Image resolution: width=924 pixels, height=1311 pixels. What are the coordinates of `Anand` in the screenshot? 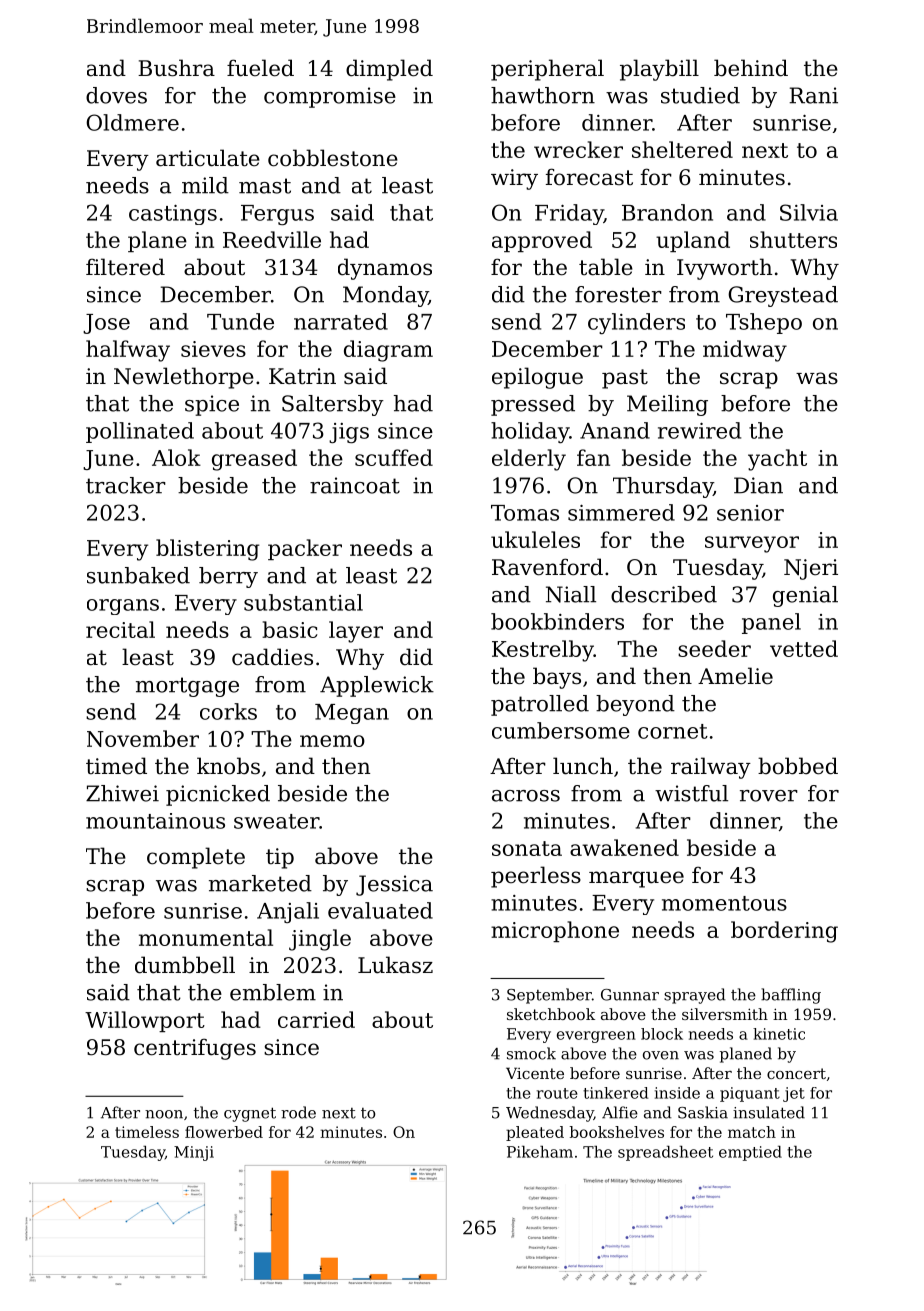 It's located at (615, 430).
